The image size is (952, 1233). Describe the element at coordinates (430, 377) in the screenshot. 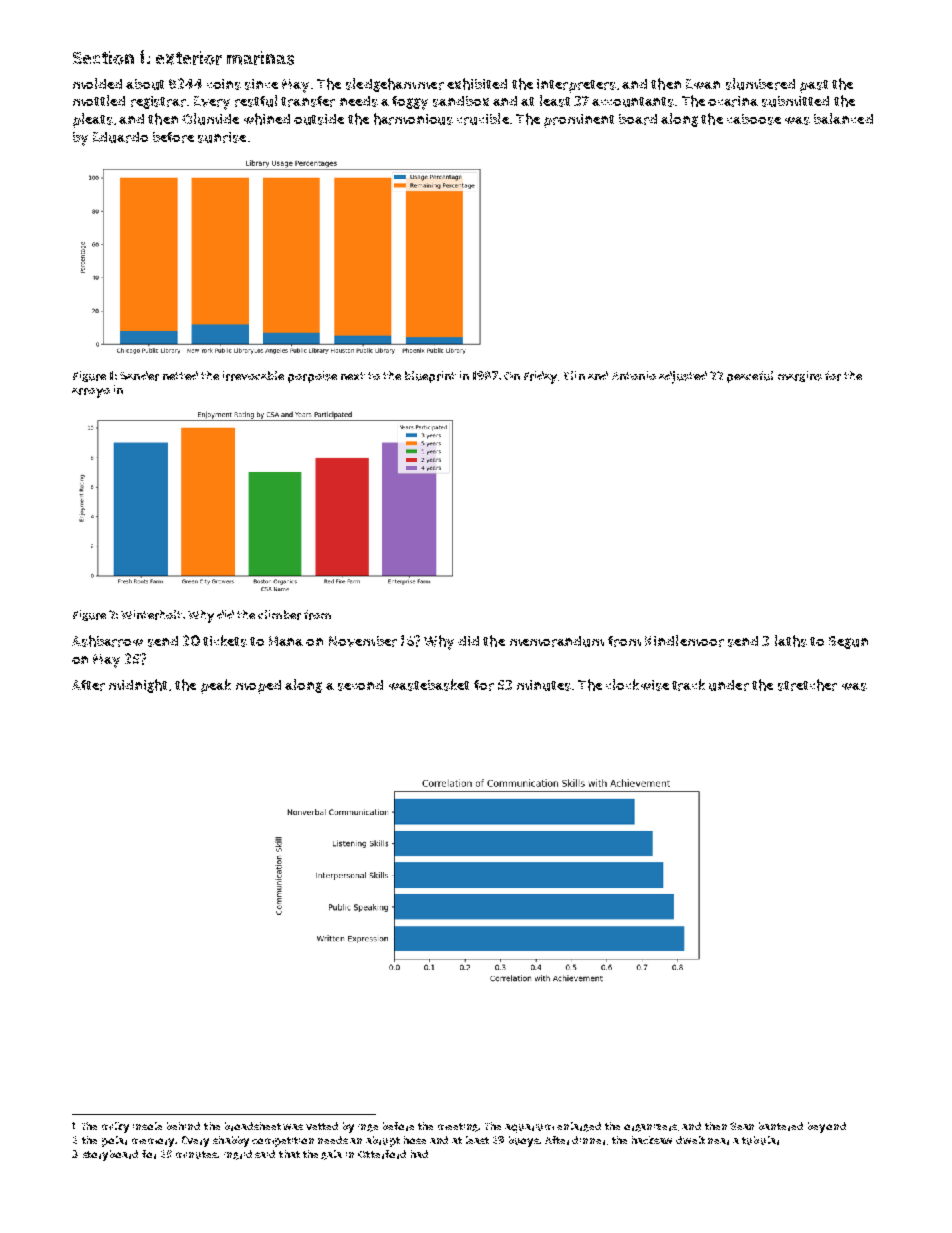

I see `blueprint` at that location.
